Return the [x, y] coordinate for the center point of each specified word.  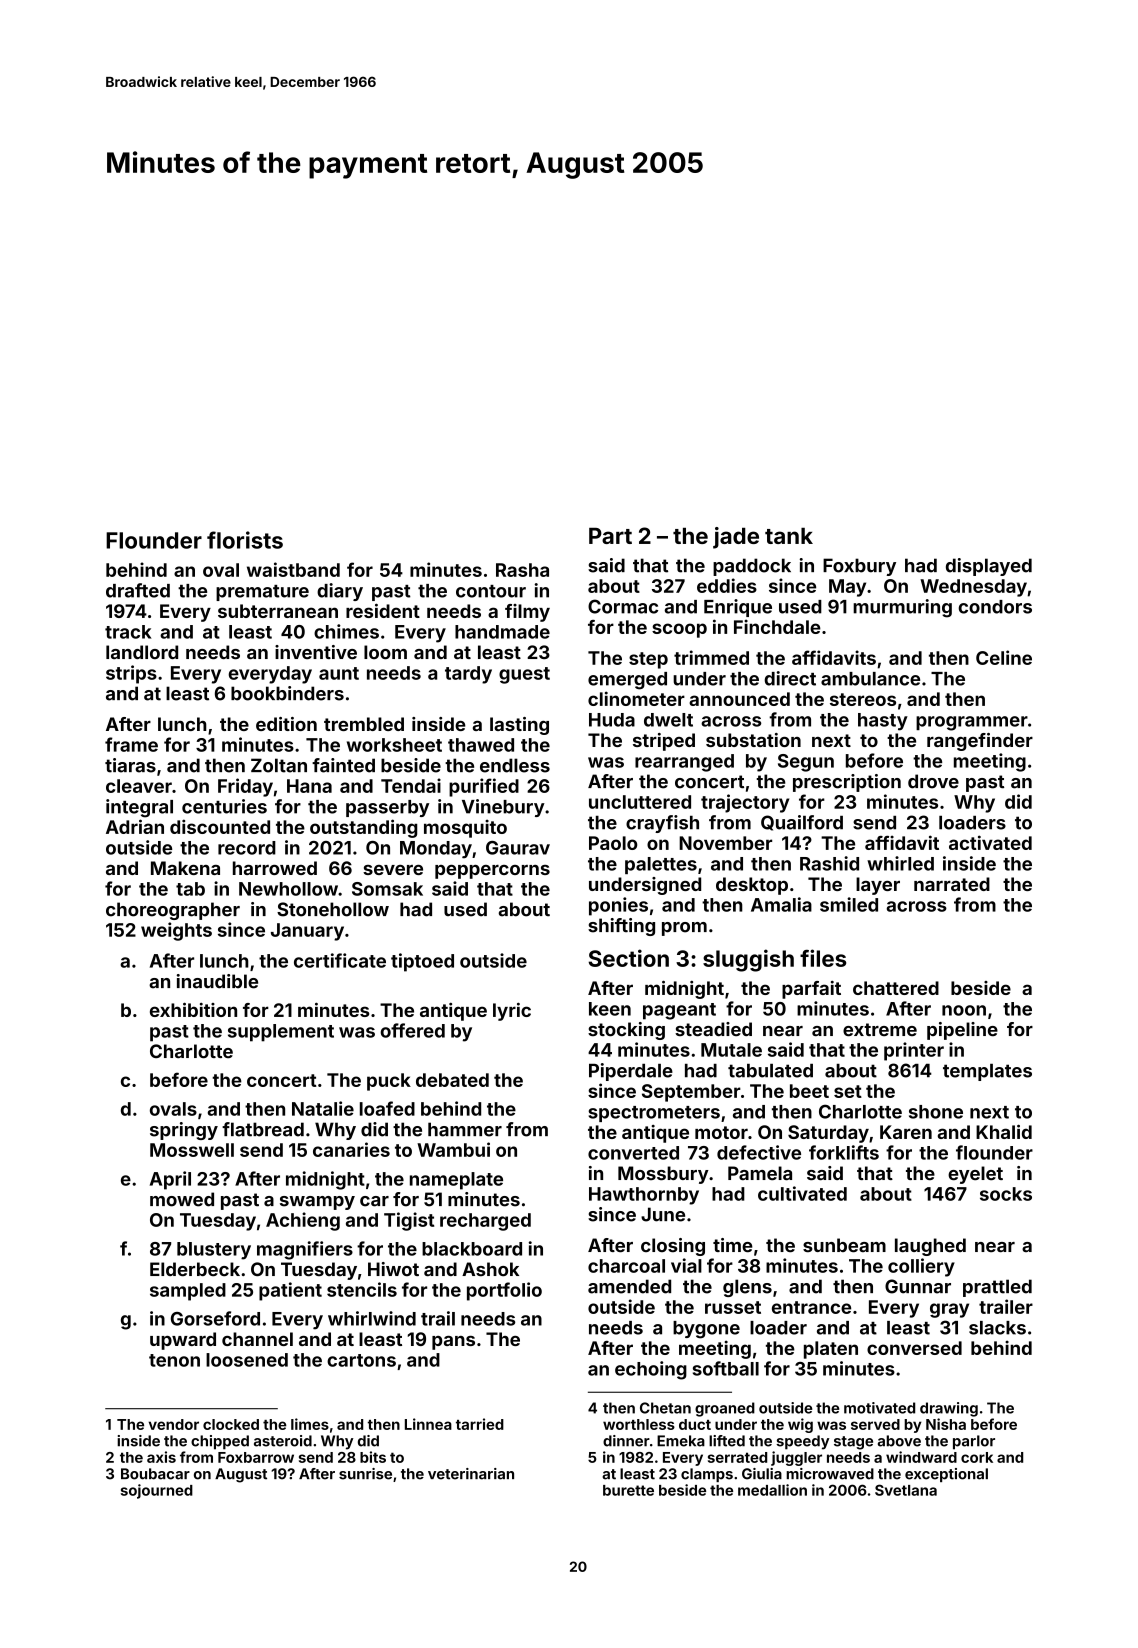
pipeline [962, 1031]
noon [964, 1010]
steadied [713, 1029]
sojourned [157, 1491]
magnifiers [305, 1250]
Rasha [522, 570]
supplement [281, 1033]
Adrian [135, 826]
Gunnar [918, 1286]
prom [684, 929]
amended [629, 1286]
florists [245, 540]
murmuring [902, 608]
